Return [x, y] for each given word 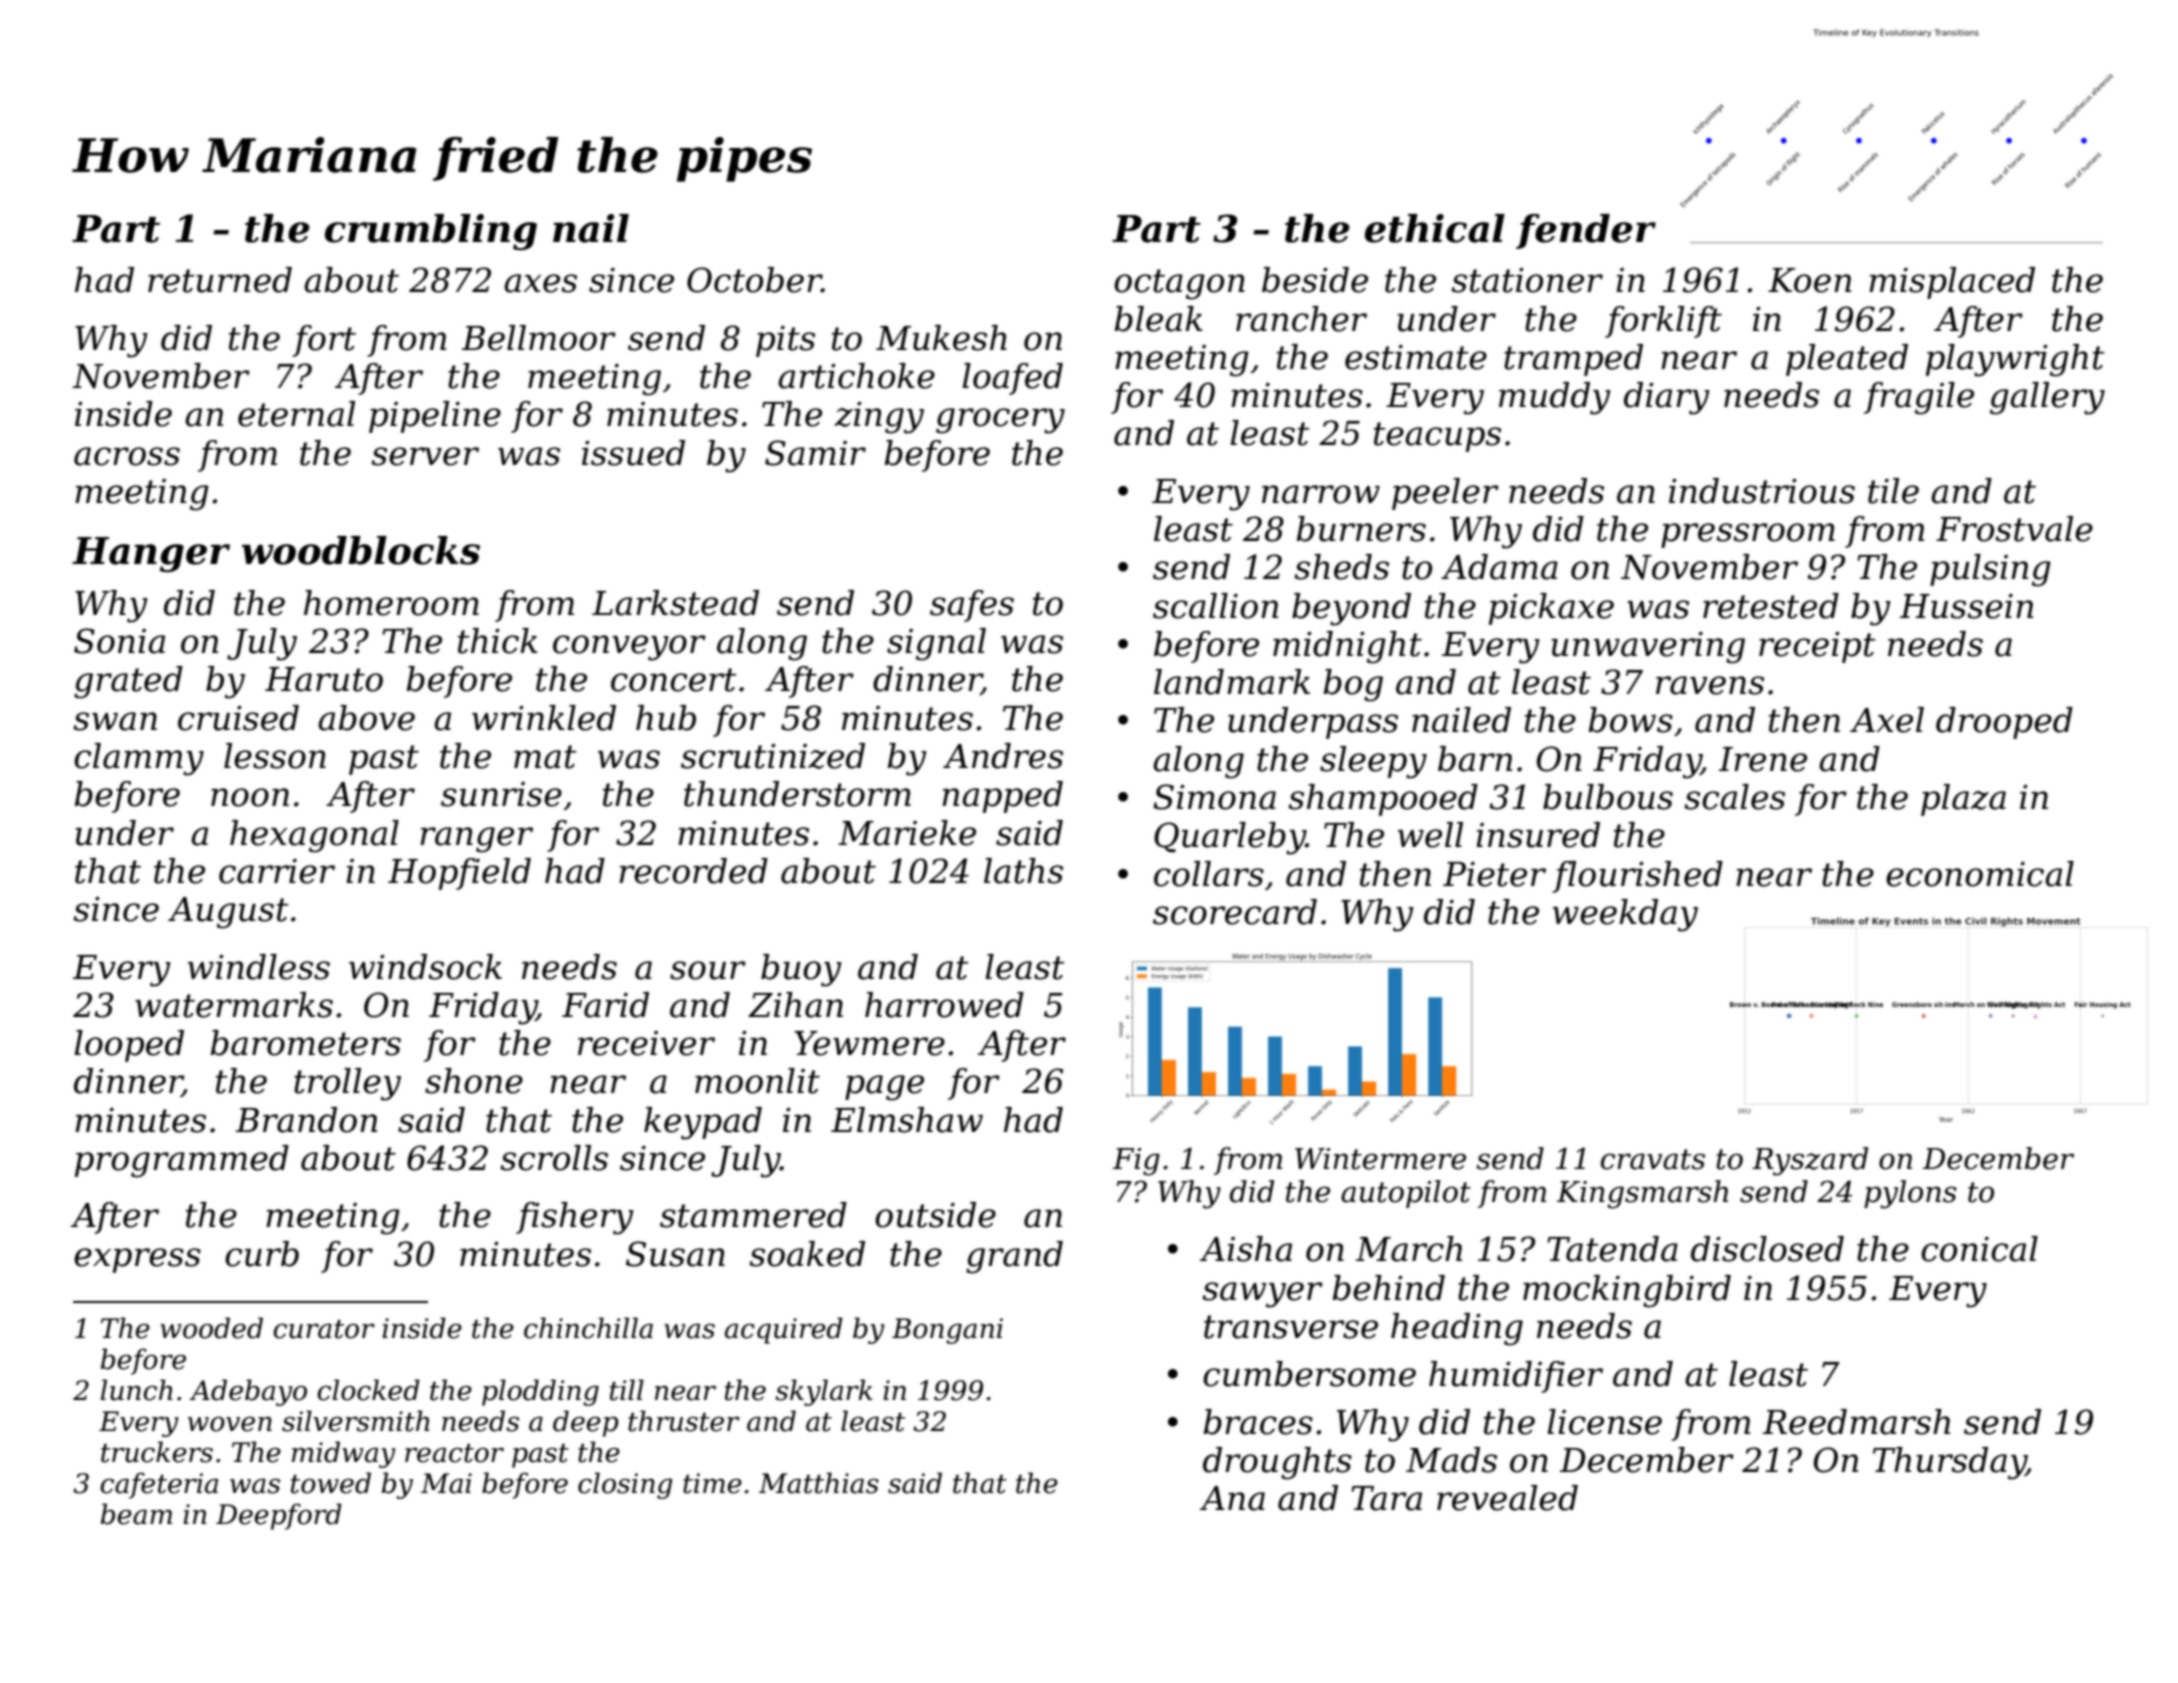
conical [1979, 1249]
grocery [1000, 421]
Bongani [947, 1331]
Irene [1763, 759]
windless [259, 967]
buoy [801, 970]
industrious [1762, 491]
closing [625, 1485]
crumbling [431, 232]
